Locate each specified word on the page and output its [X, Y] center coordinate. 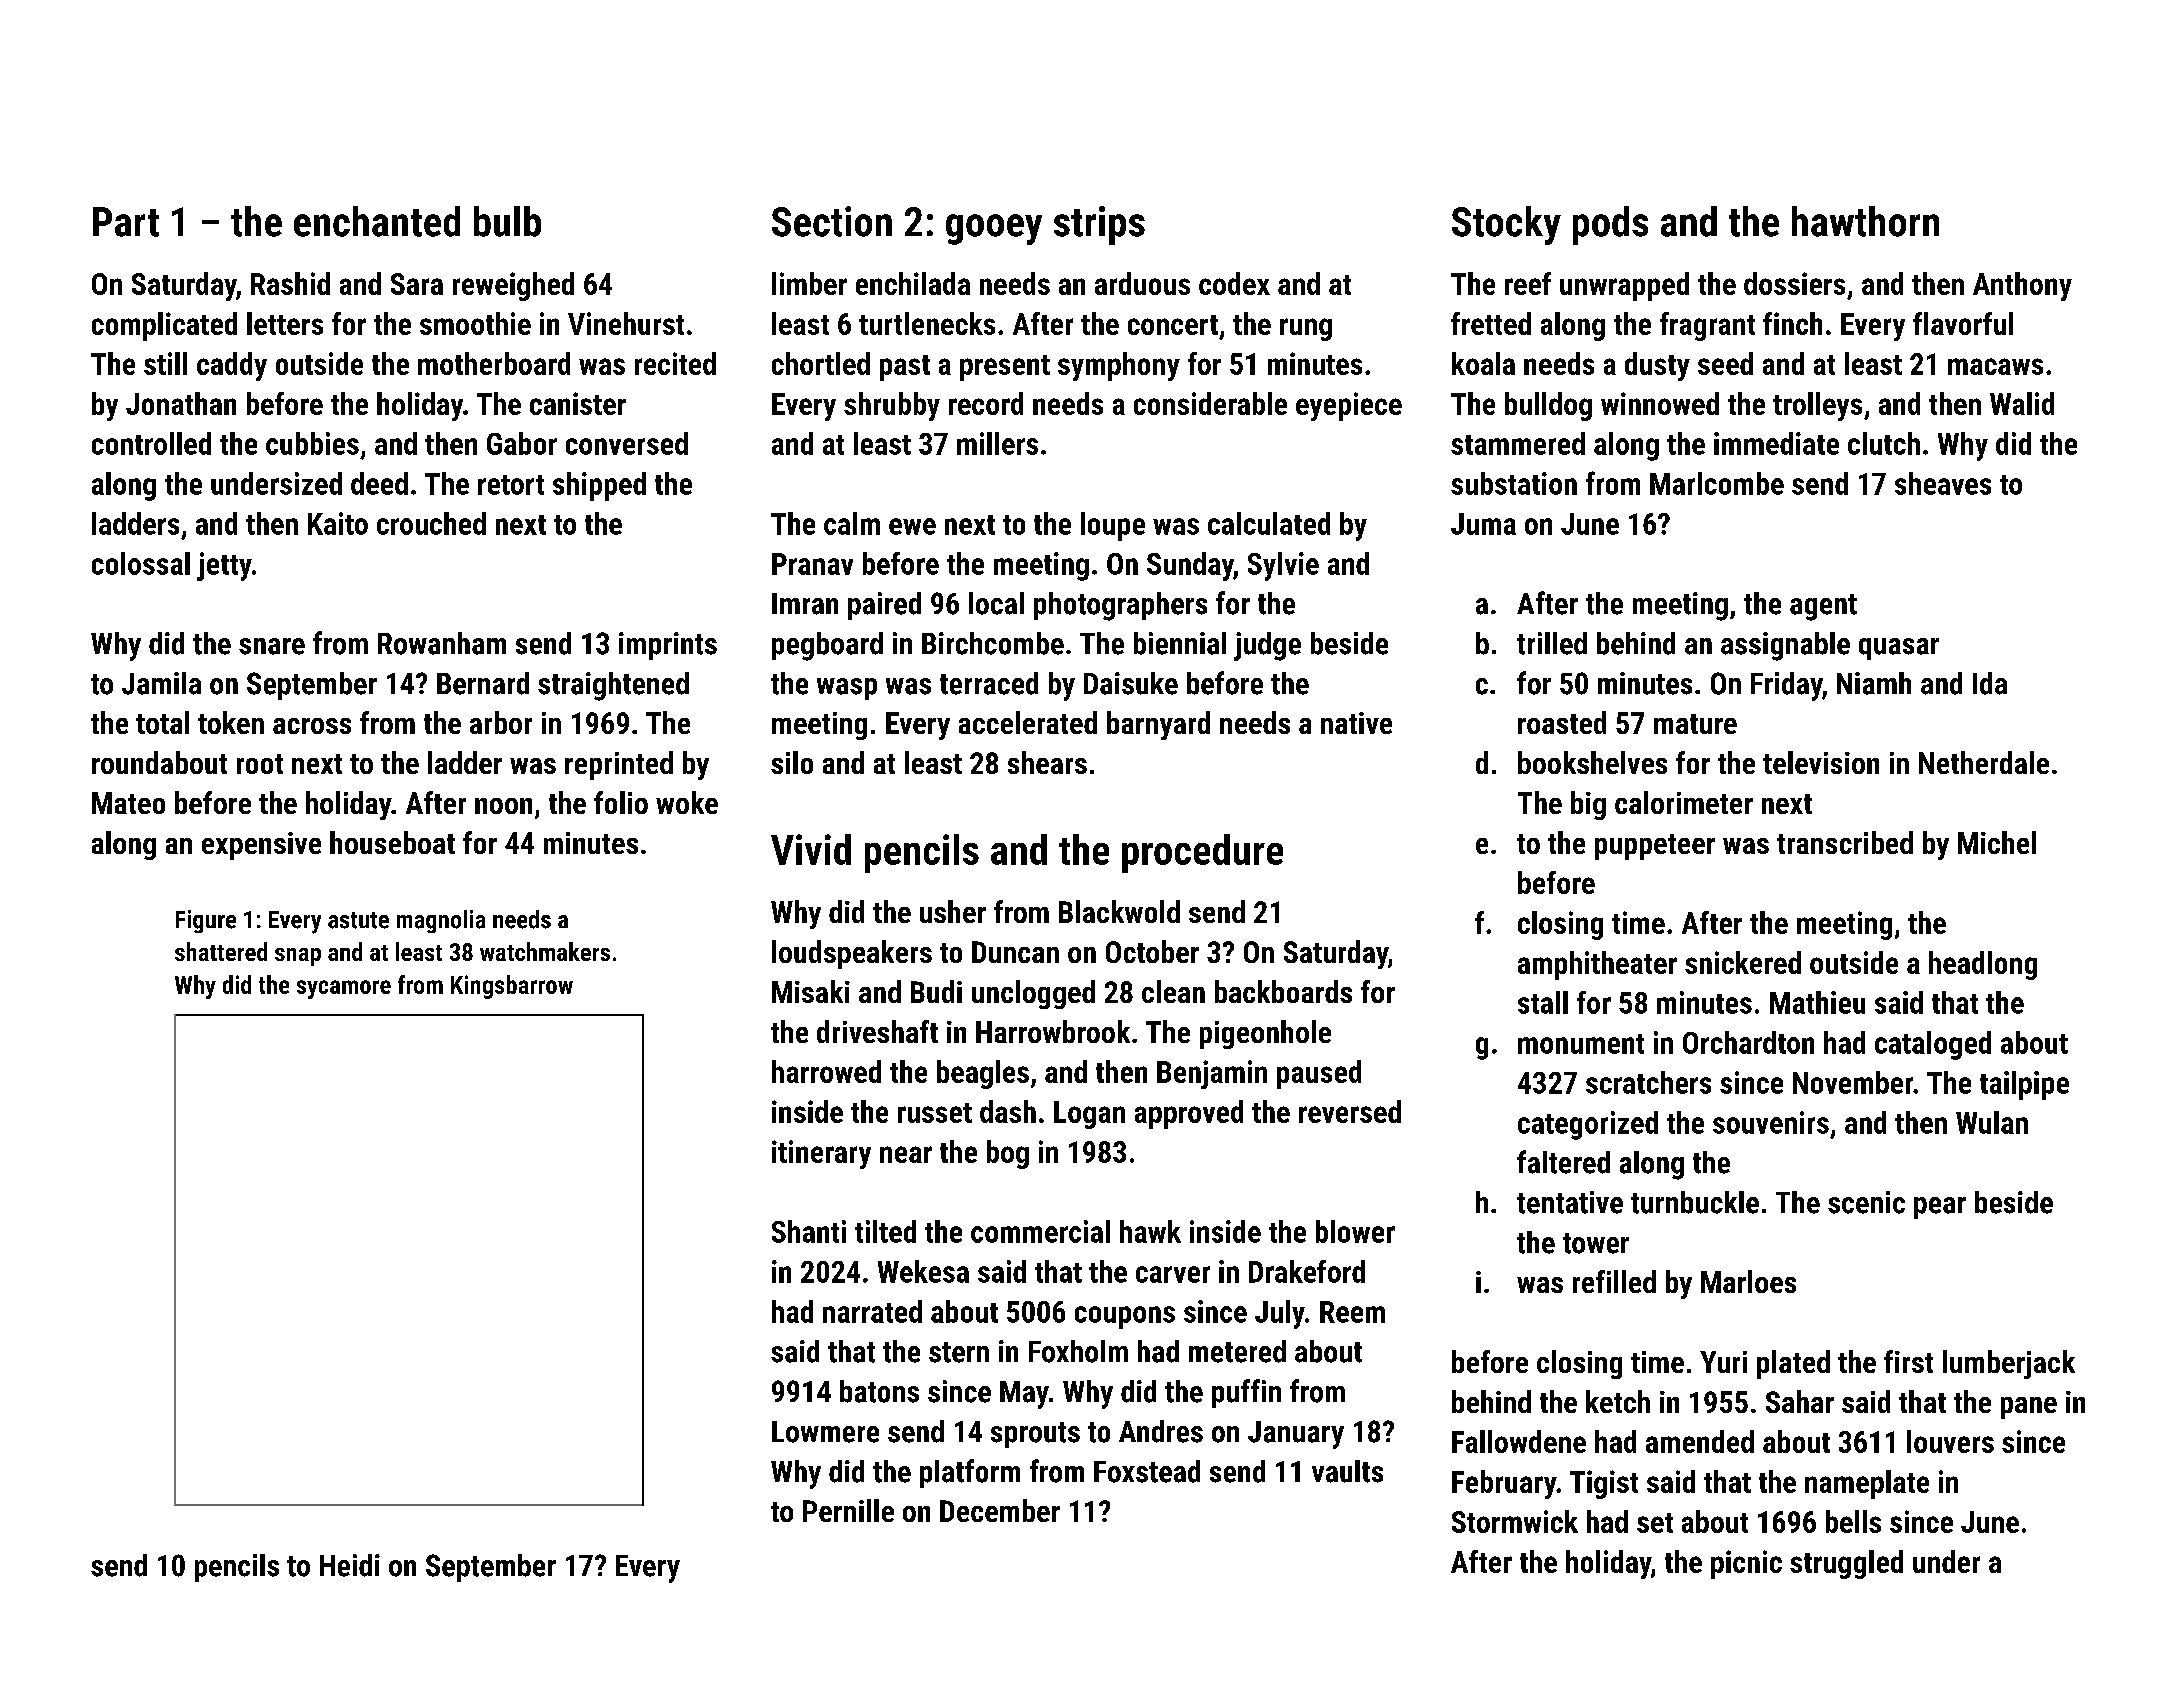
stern [959, 1352]
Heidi [350, 1565]
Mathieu [1817, 1002]
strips [1099, 225]
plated [1793, 1364]
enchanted [377, 221]
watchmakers [545, 951]
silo [792, 762]
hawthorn [1865, 221]
